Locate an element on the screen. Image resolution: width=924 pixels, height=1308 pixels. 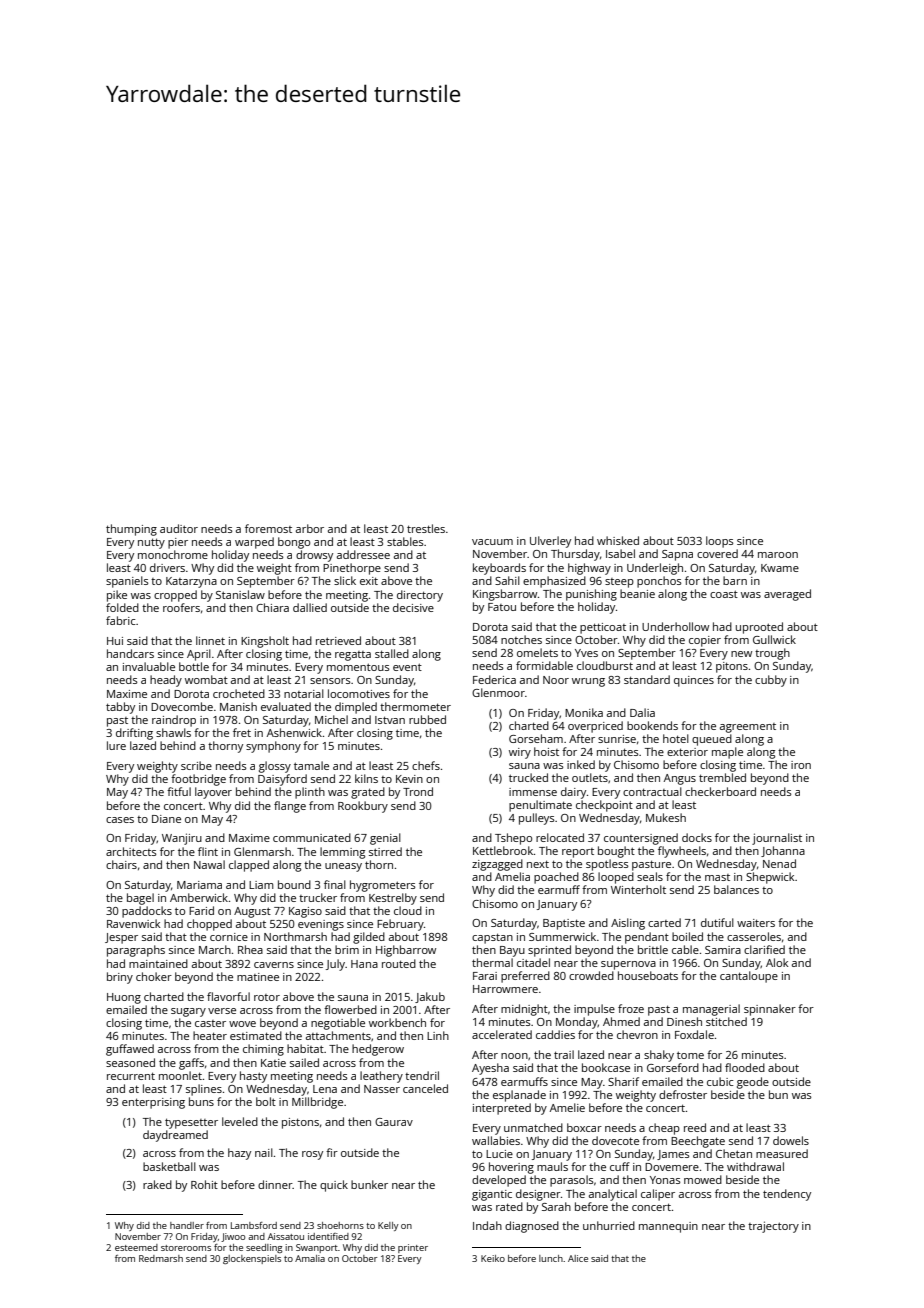
thumping is located at coordinates (131, 530).
